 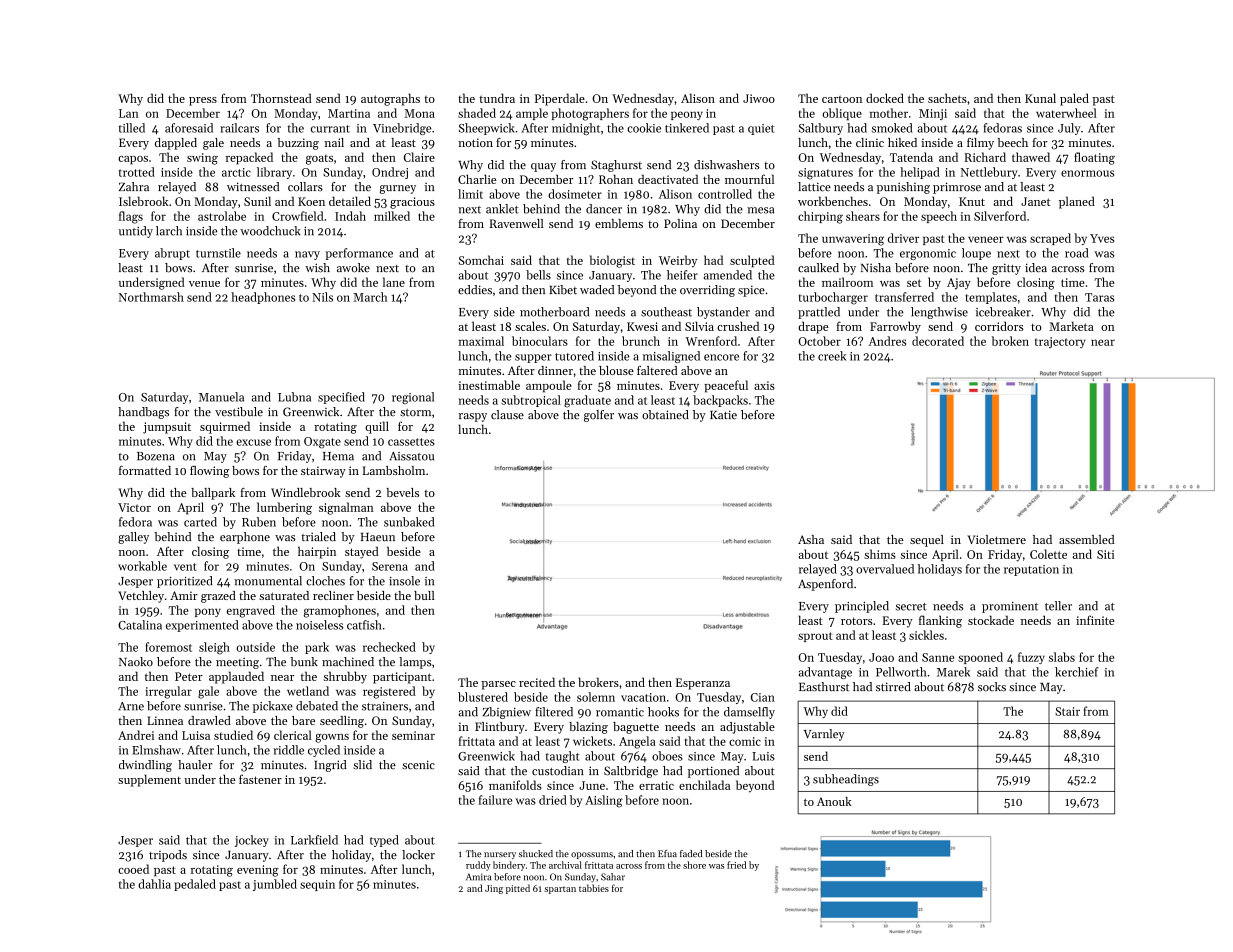 What do you see at coordinates (736, 865) in the page?
I see `fried` at bounding box center [736, 865].
